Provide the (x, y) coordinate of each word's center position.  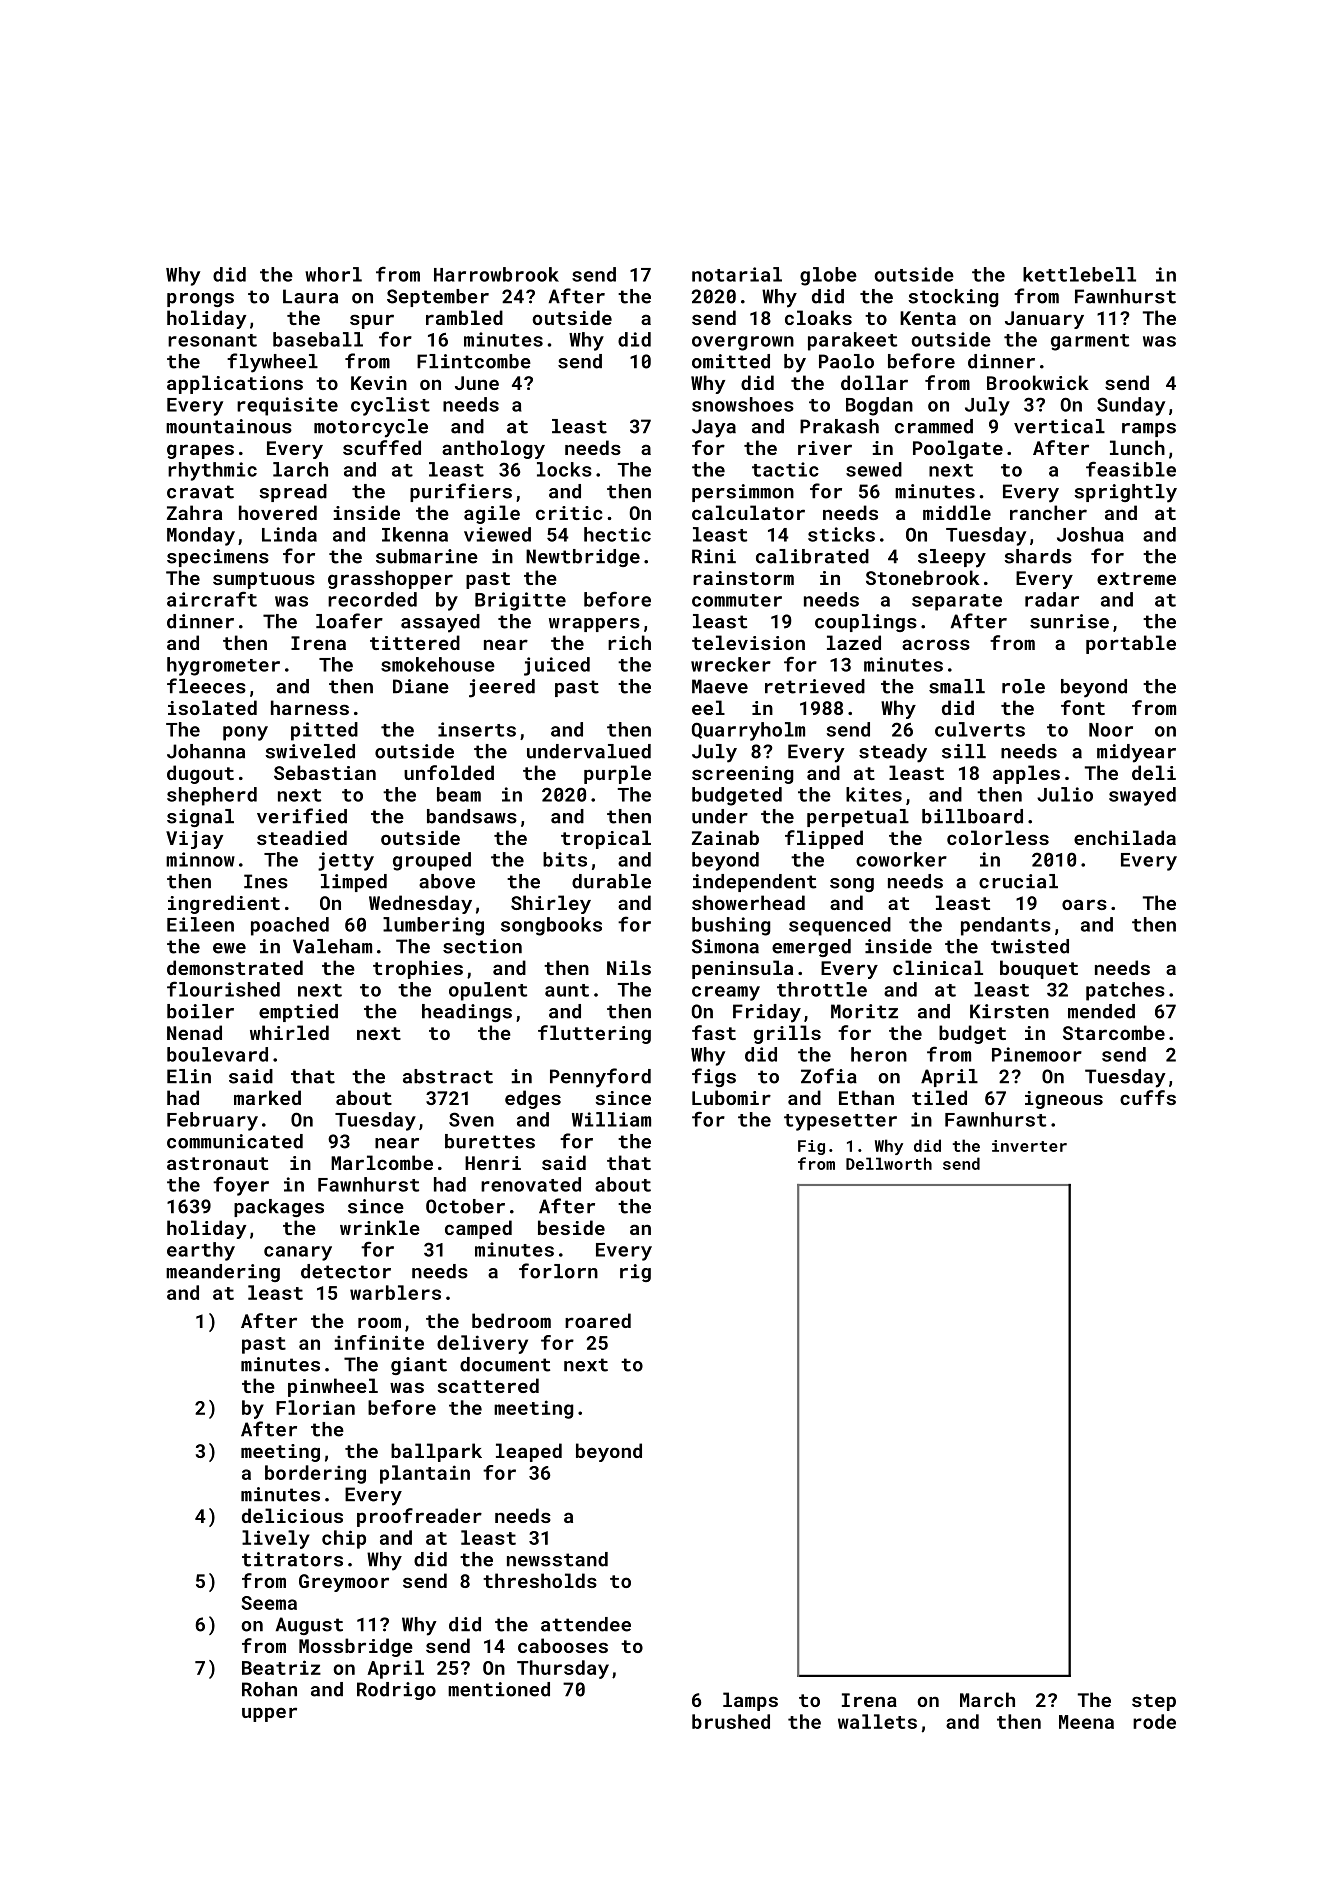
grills (787, 1034)
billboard (972, 816)
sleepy (952, 558)
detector (346, 1271)
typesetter (840, 1122)
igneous (1064, 1100)
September (438, 298)
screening (742, 775)
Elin (189, 1076)
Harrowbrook (496, 274)
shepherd (212, 796)
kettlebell (1079, 274)
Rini (714, 556)
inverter (1029, 1146)
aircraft (212, 599)
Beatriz (281, 1667)
